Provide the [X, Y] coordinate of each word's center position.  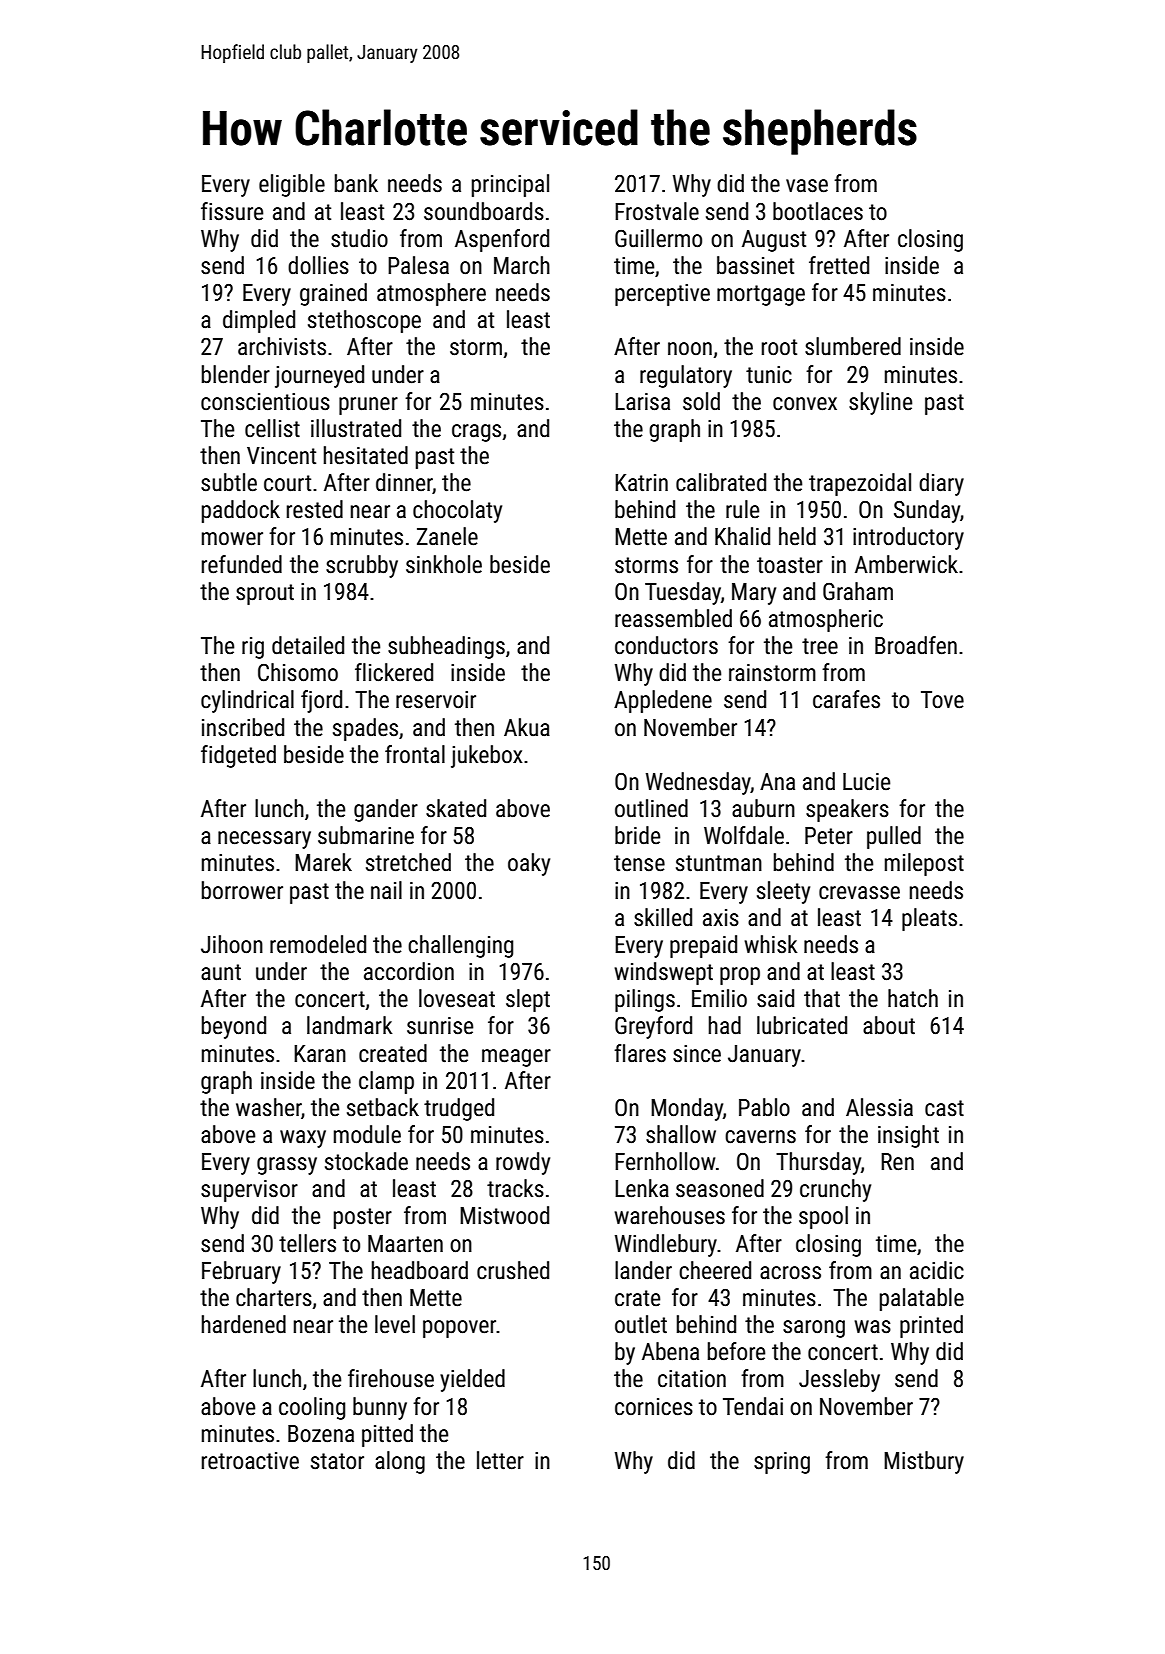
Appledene [663, 701]
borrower [242, 890]
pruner [368, 406]
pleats [929, 919]
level [395, 1324]
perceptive [662, 295]
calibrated [721, 482]
